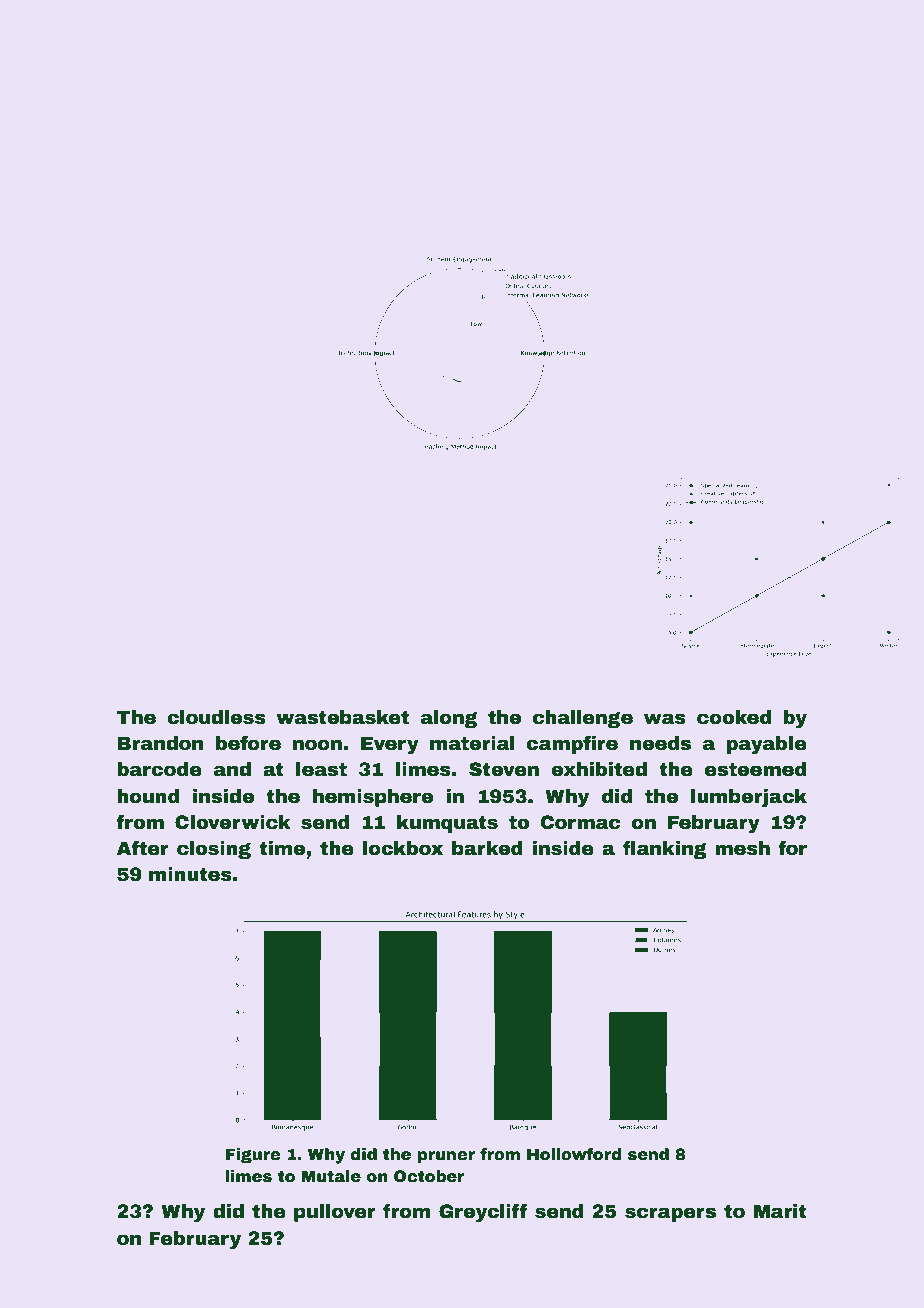 This document has width=924, height=1308. I want to click on esteemed, so click(755, 769).
